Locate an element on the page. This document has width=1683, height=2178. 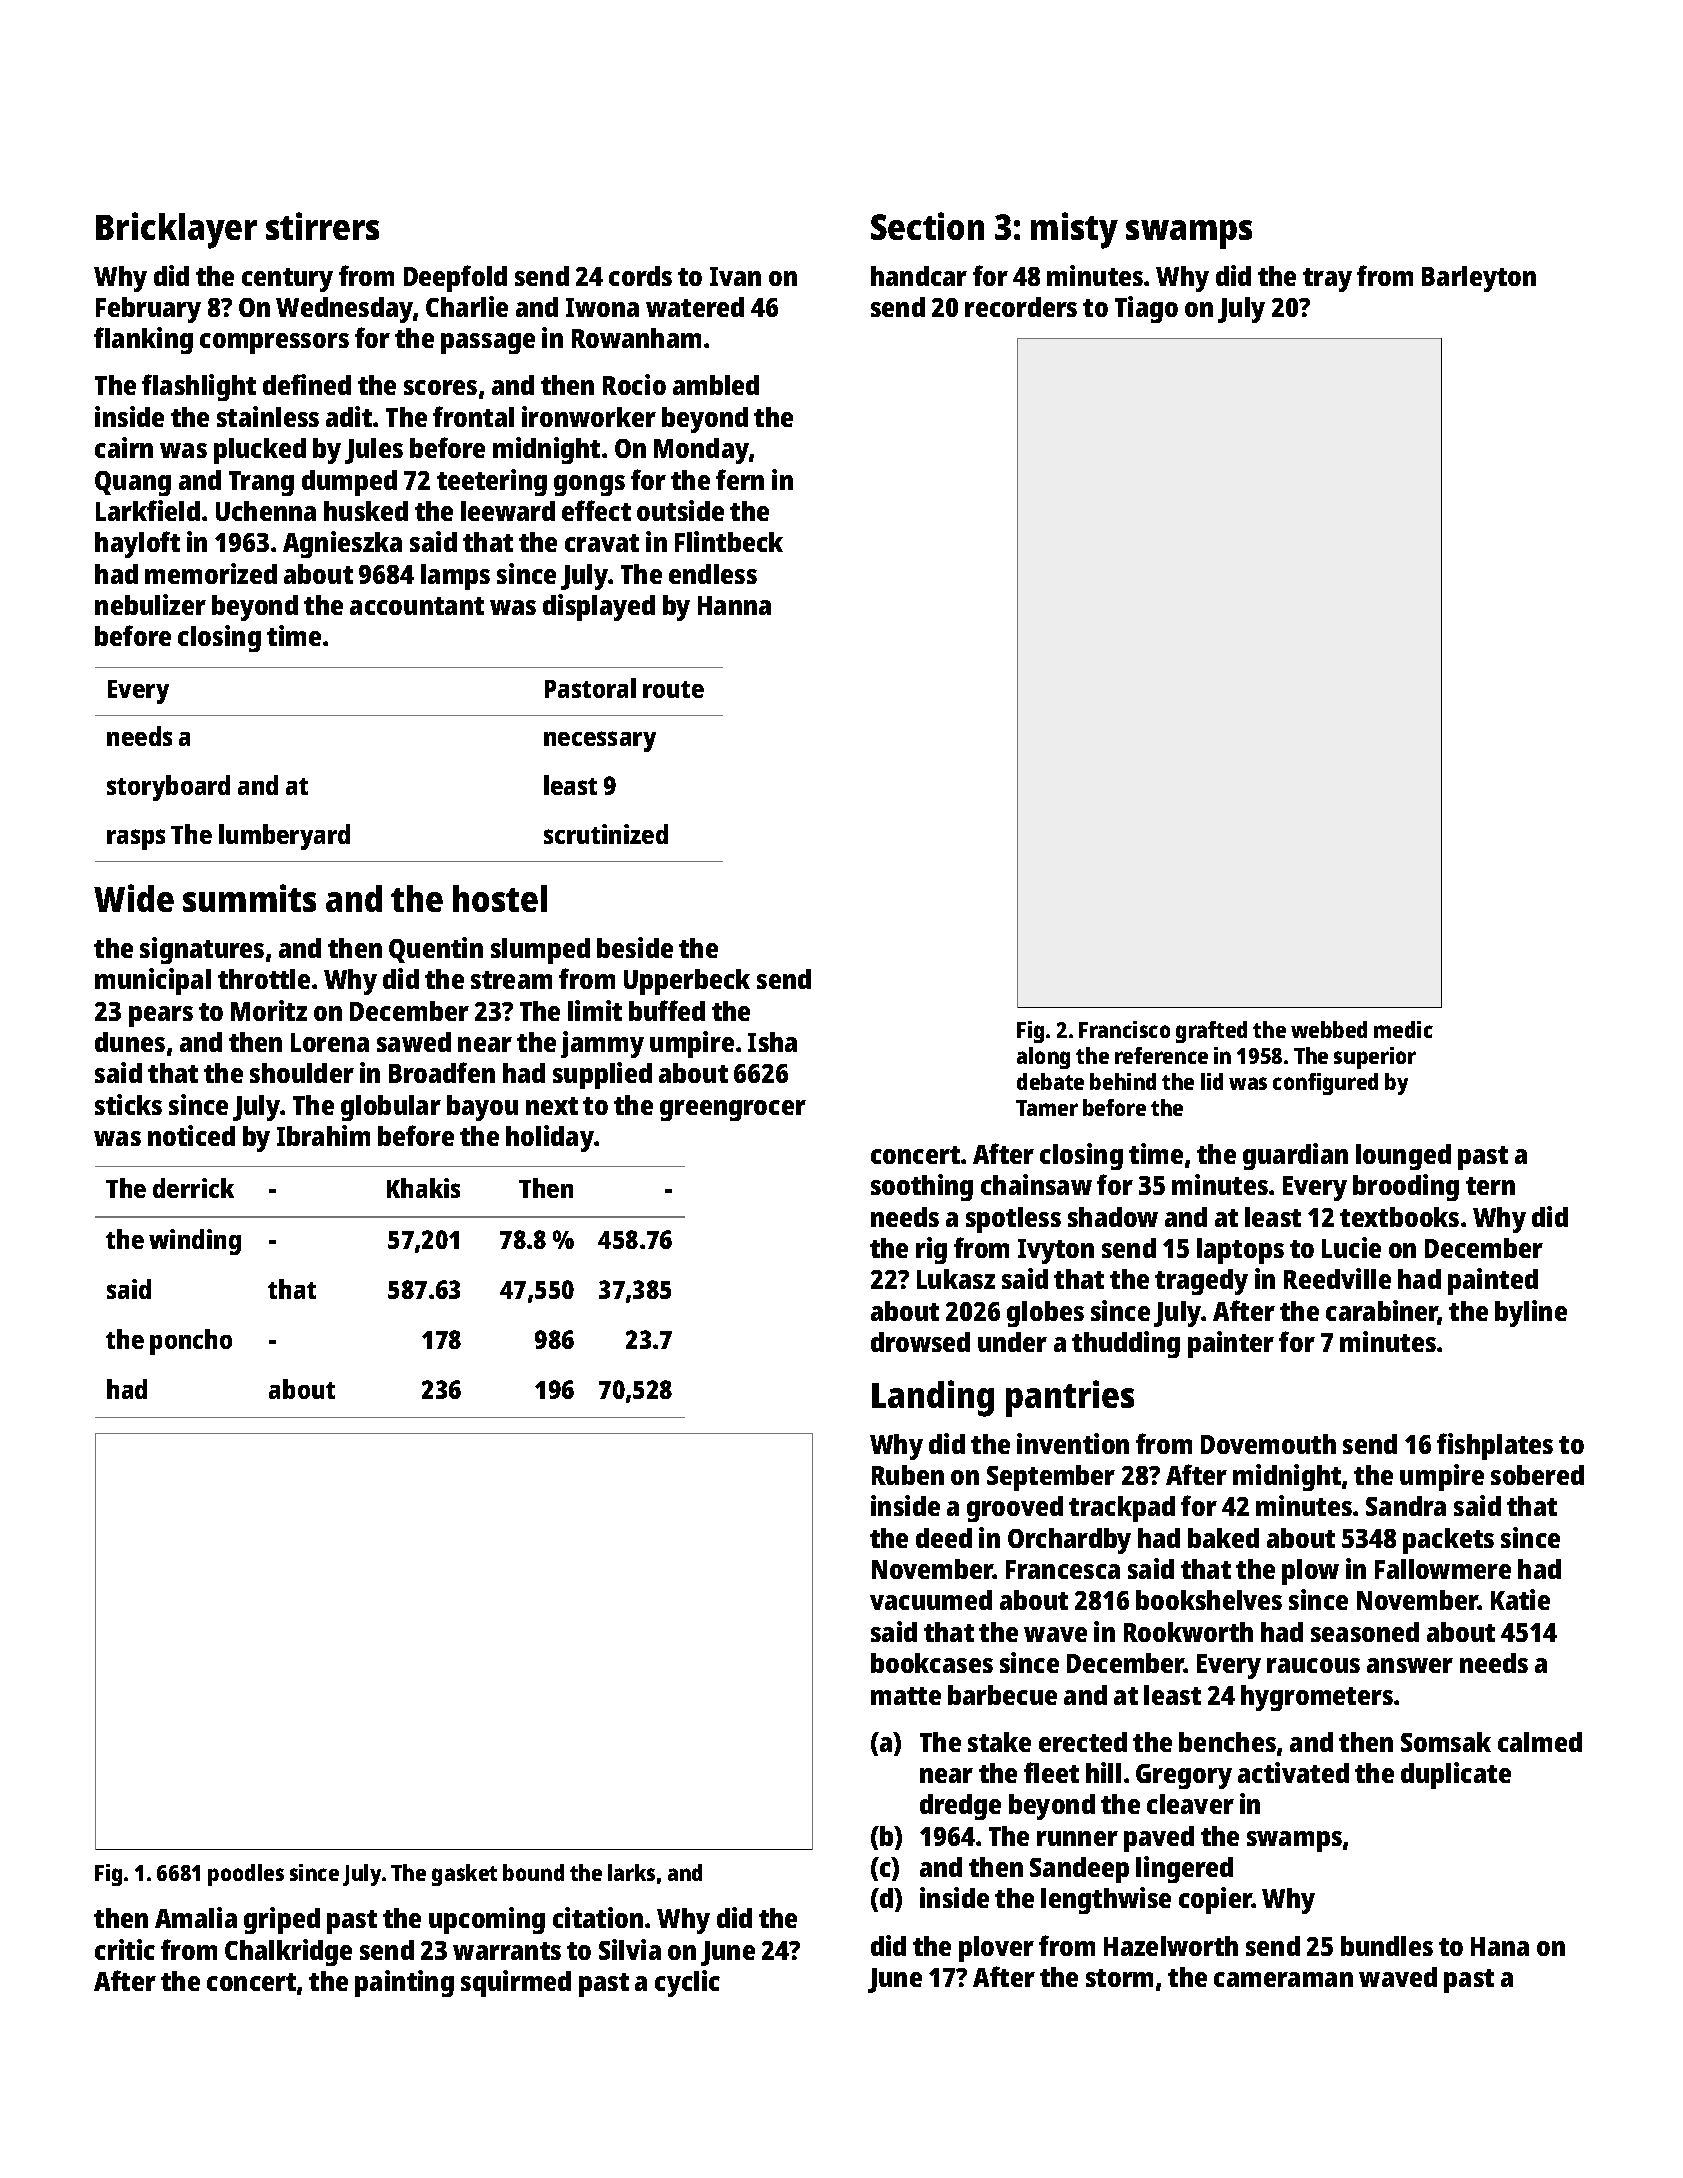
Lukasz is located at coordinates (956, 1279).
